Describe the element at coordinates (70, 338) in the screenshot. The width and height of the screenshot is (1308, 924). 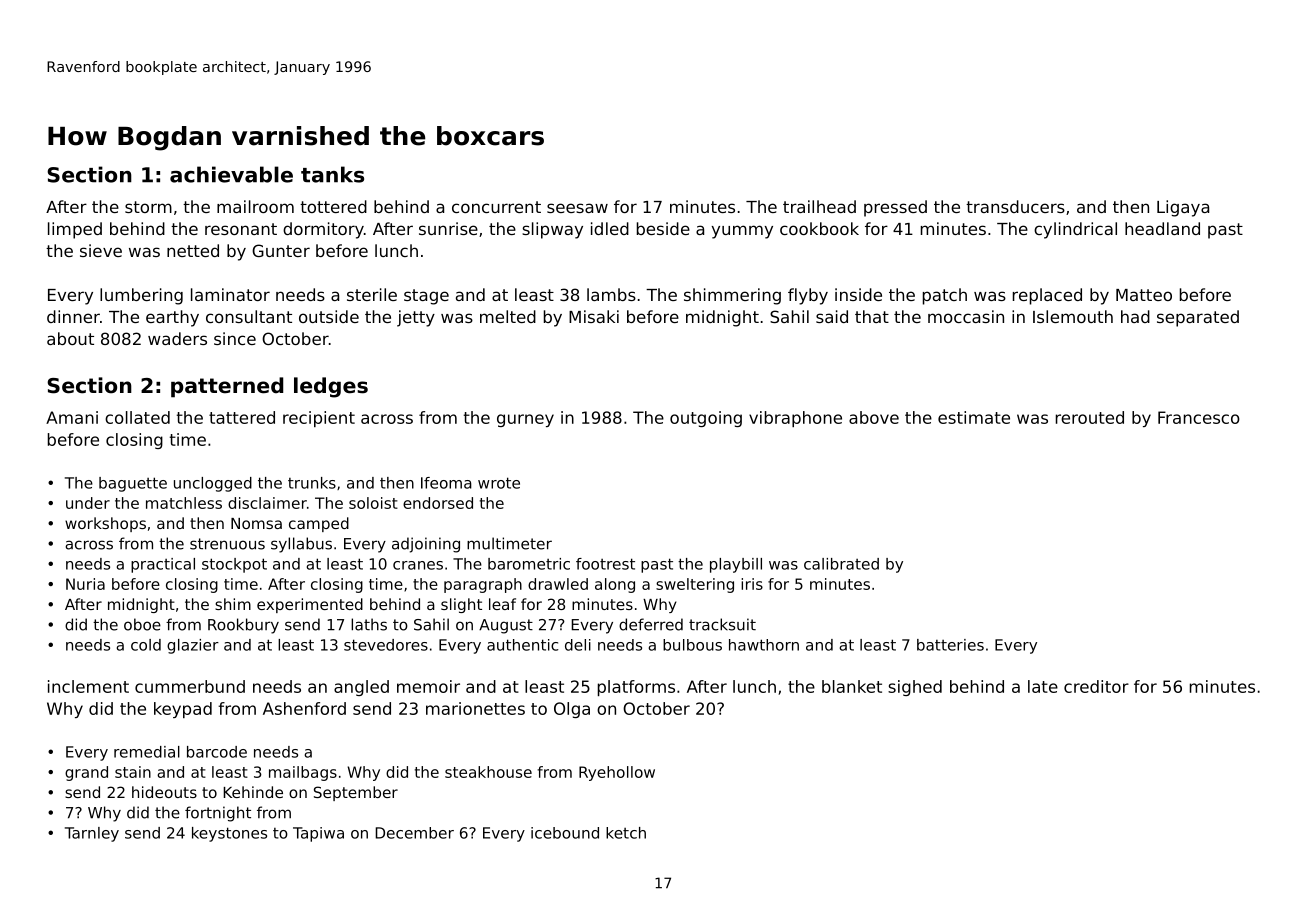
I see `about` at that location.
